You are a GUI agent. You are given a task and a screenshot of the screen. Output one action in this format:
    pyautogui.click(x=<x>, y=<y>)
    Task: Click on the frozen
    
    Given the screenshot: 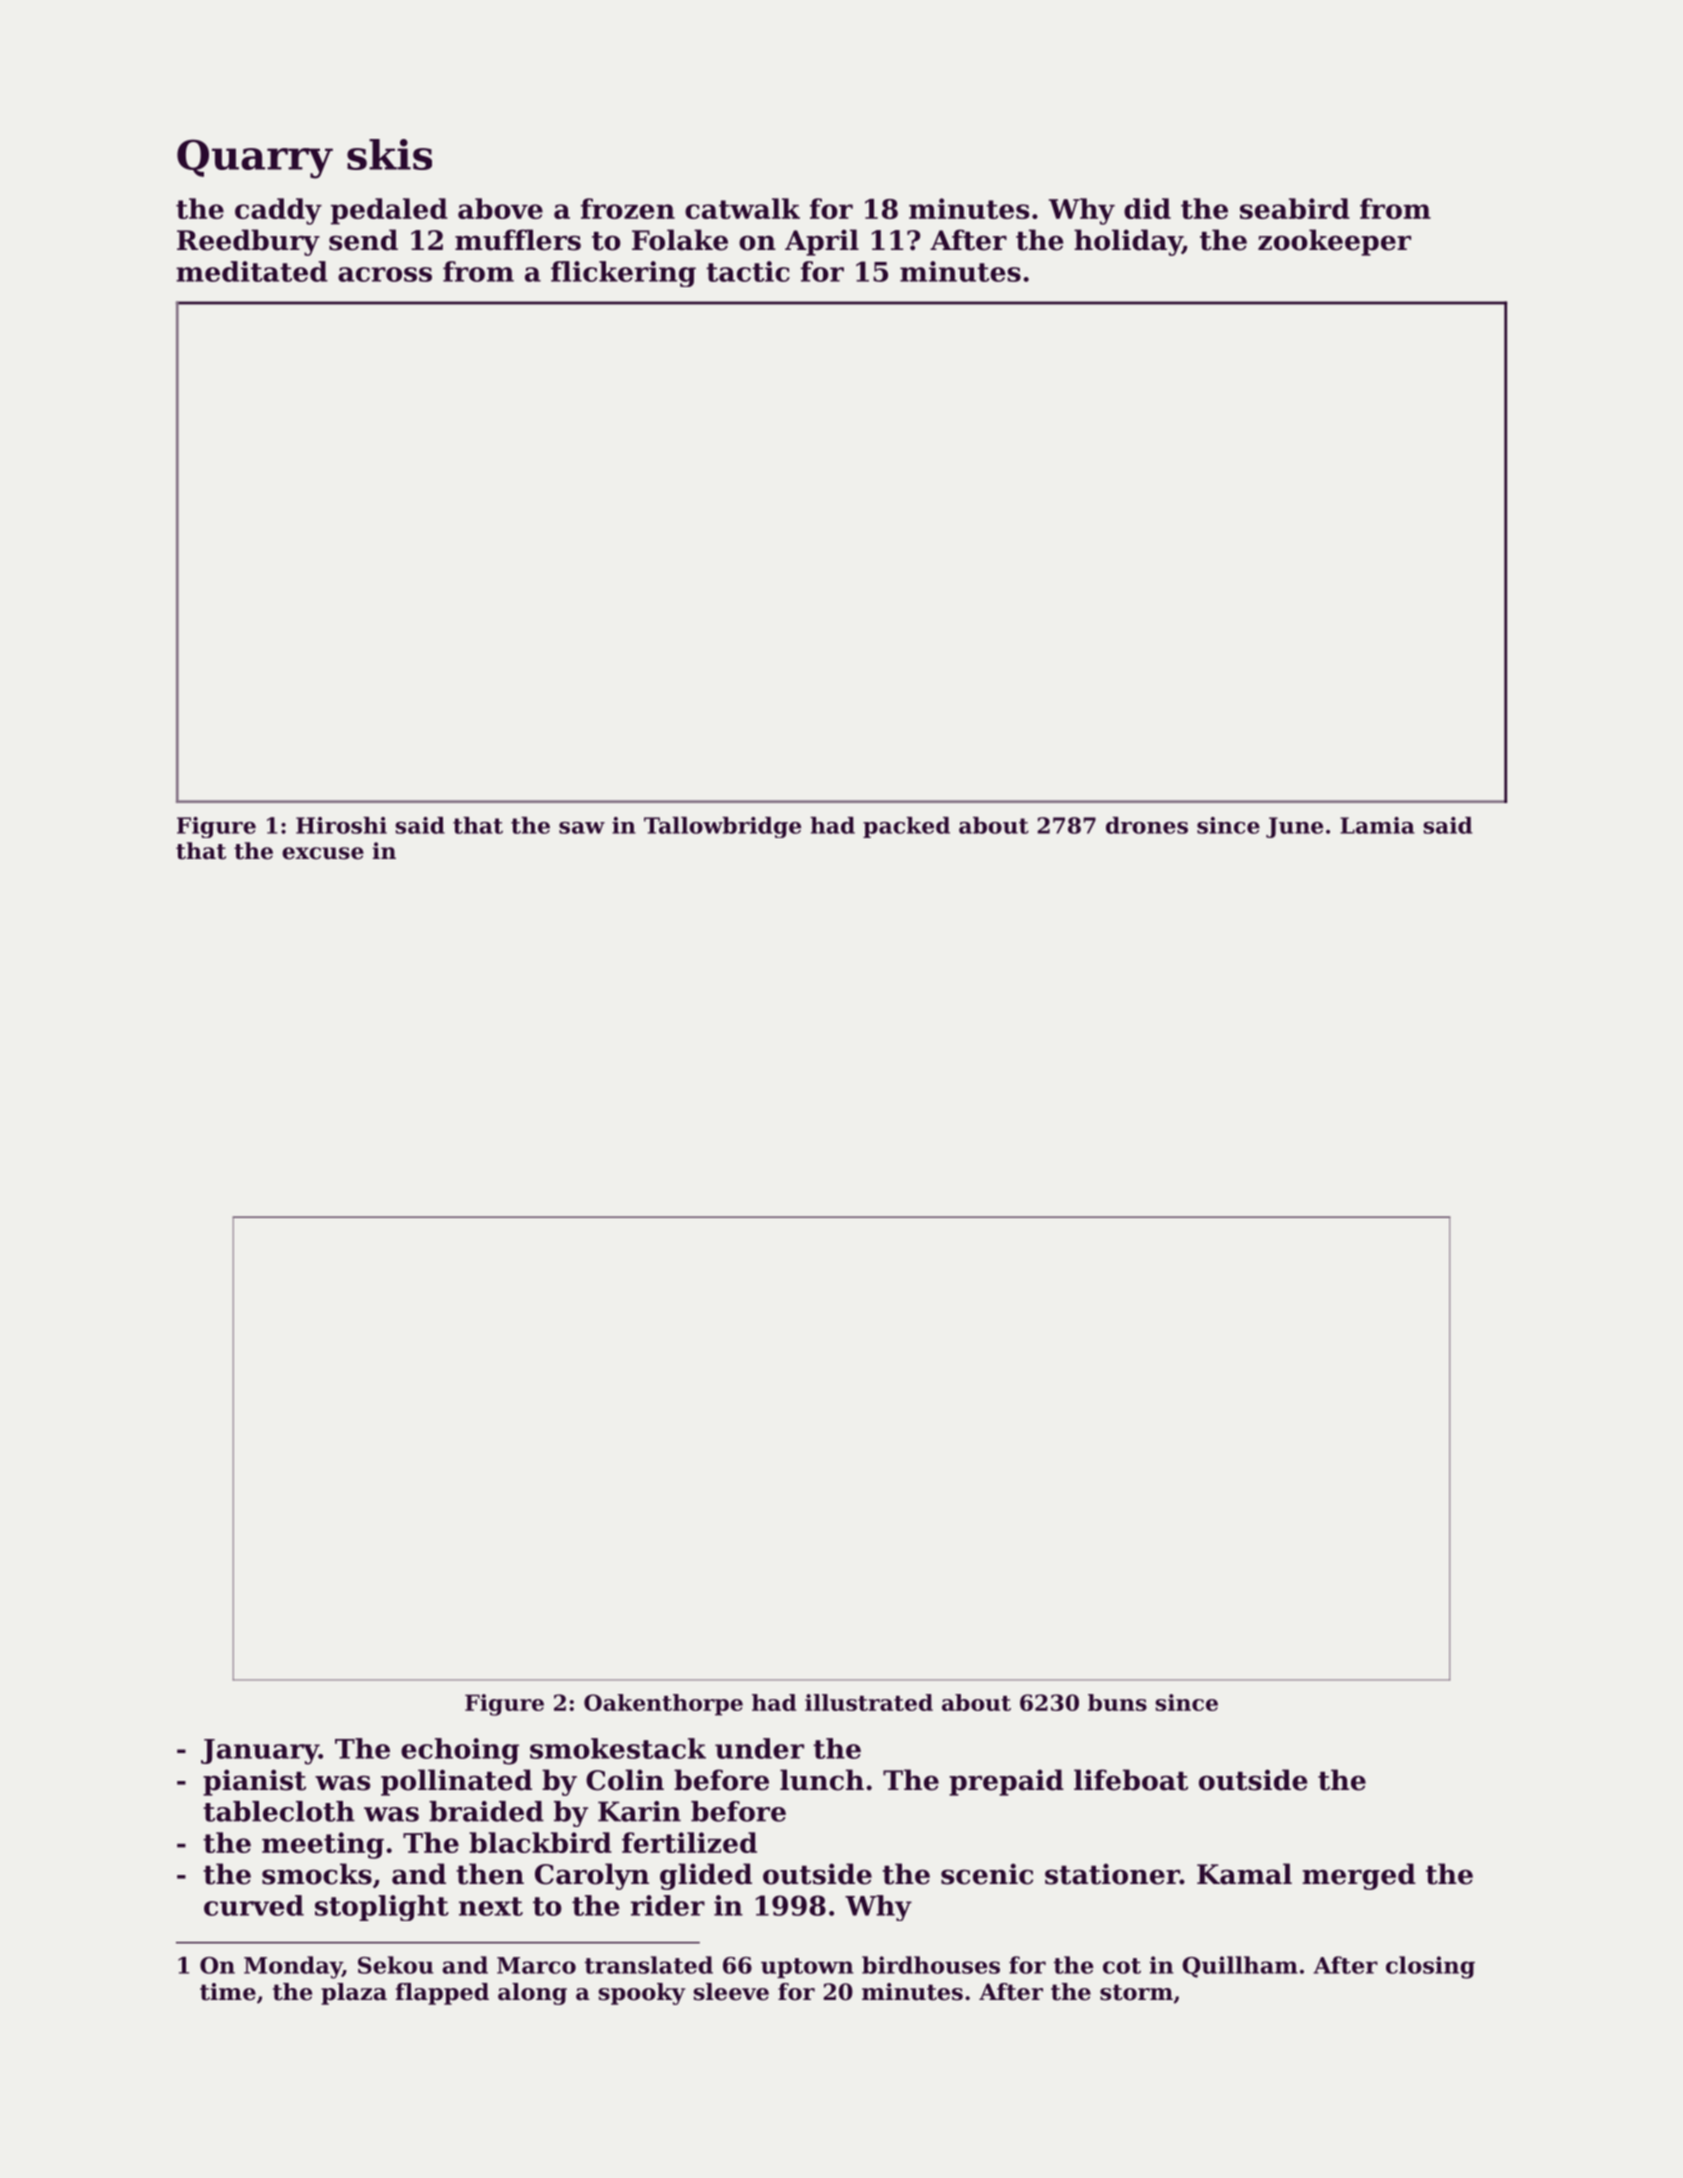 What is the action you would take?
    pyautogui.click(x=628, y=208)
